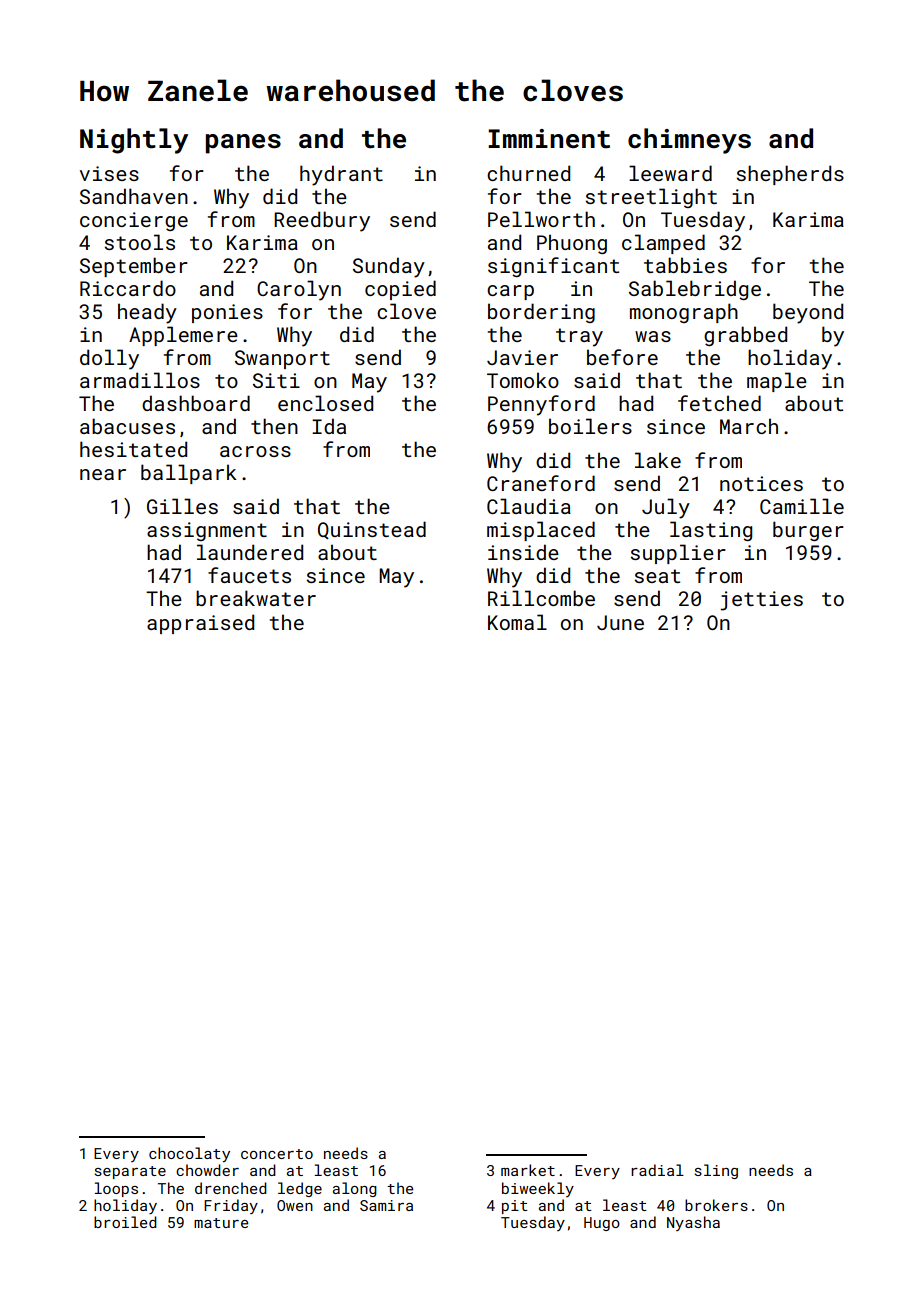 Image resolution: width=924 pixels, height=1311 pixels. Describe the element at coordinates (689, 141) in the screenshot. I see `chimneys` at that location.
